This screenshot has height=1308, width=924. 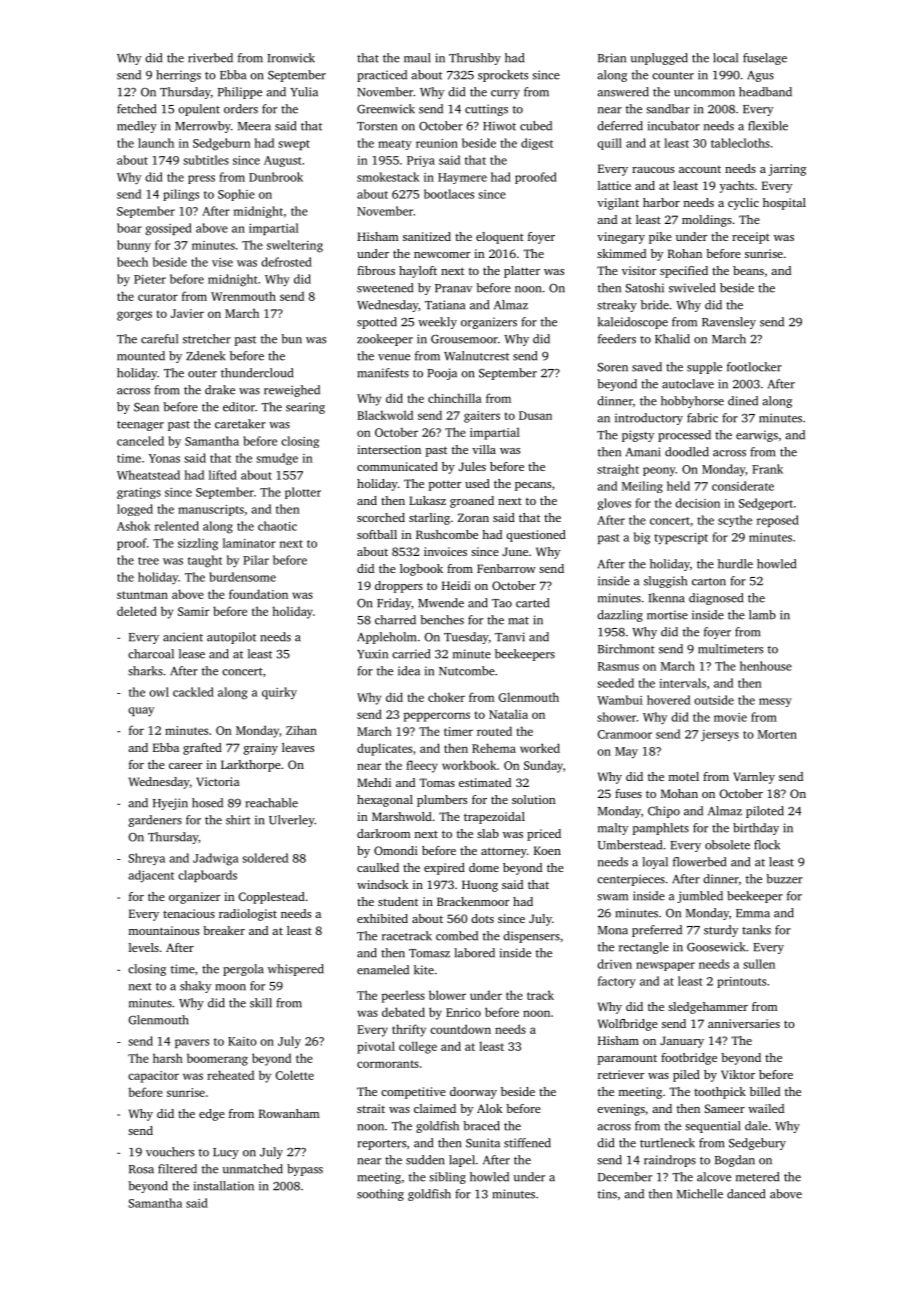 I want to click on Lucy, so click(x=226, y=1153).
